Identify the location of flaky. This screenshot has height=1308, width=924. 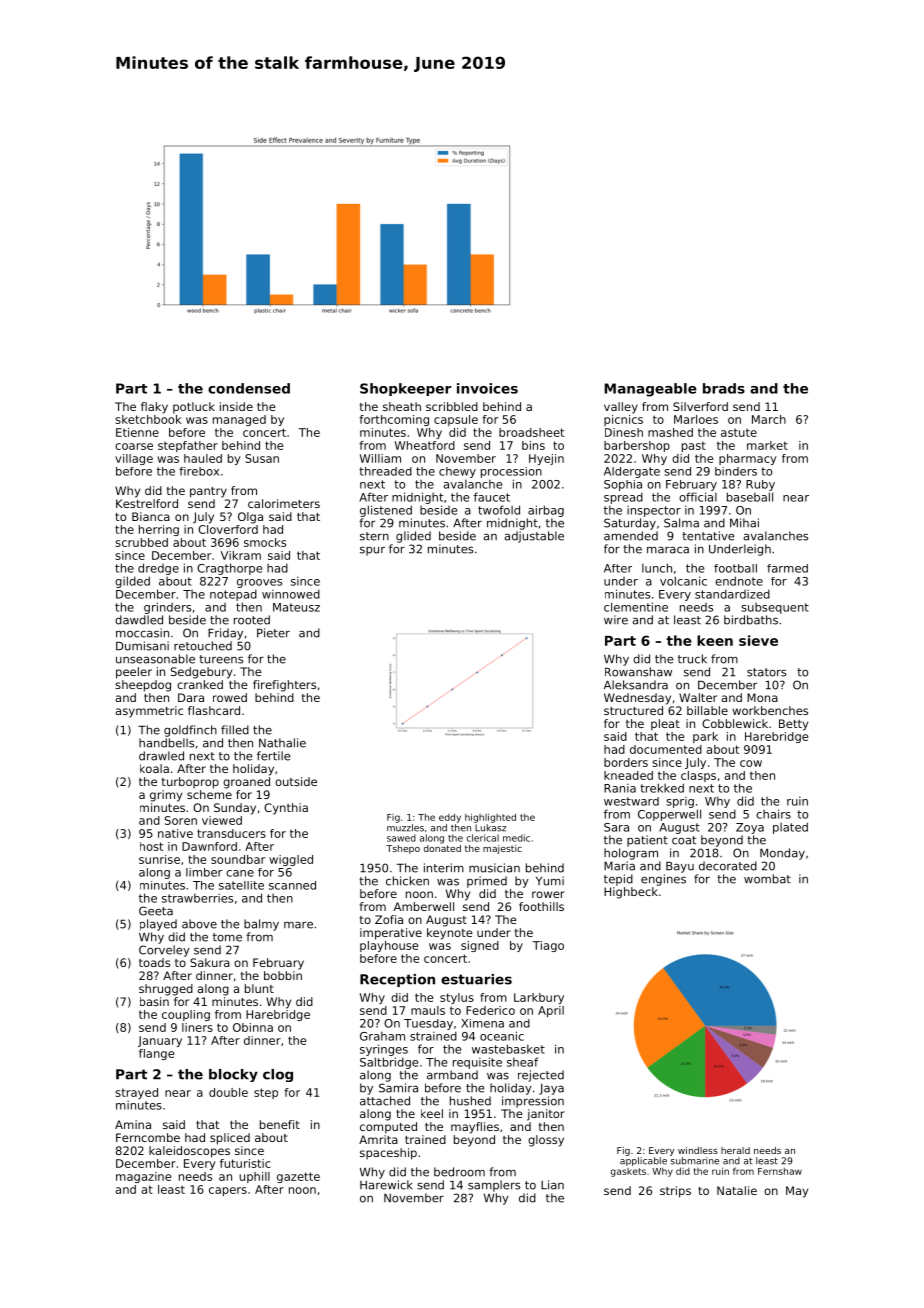
(154, 408).
